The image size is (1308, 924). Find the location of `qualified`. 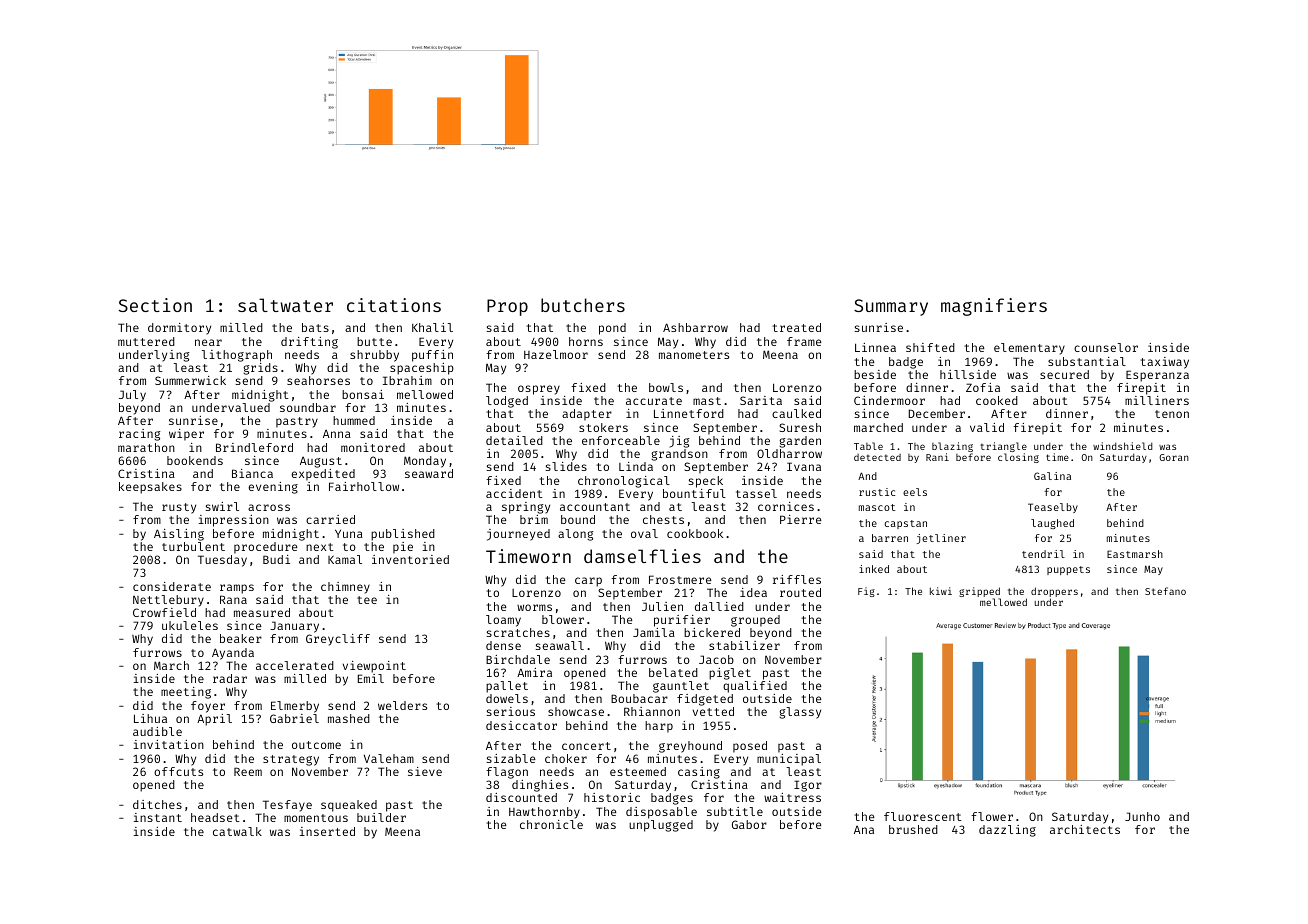

qualified is located at coordinates (755, 687).
